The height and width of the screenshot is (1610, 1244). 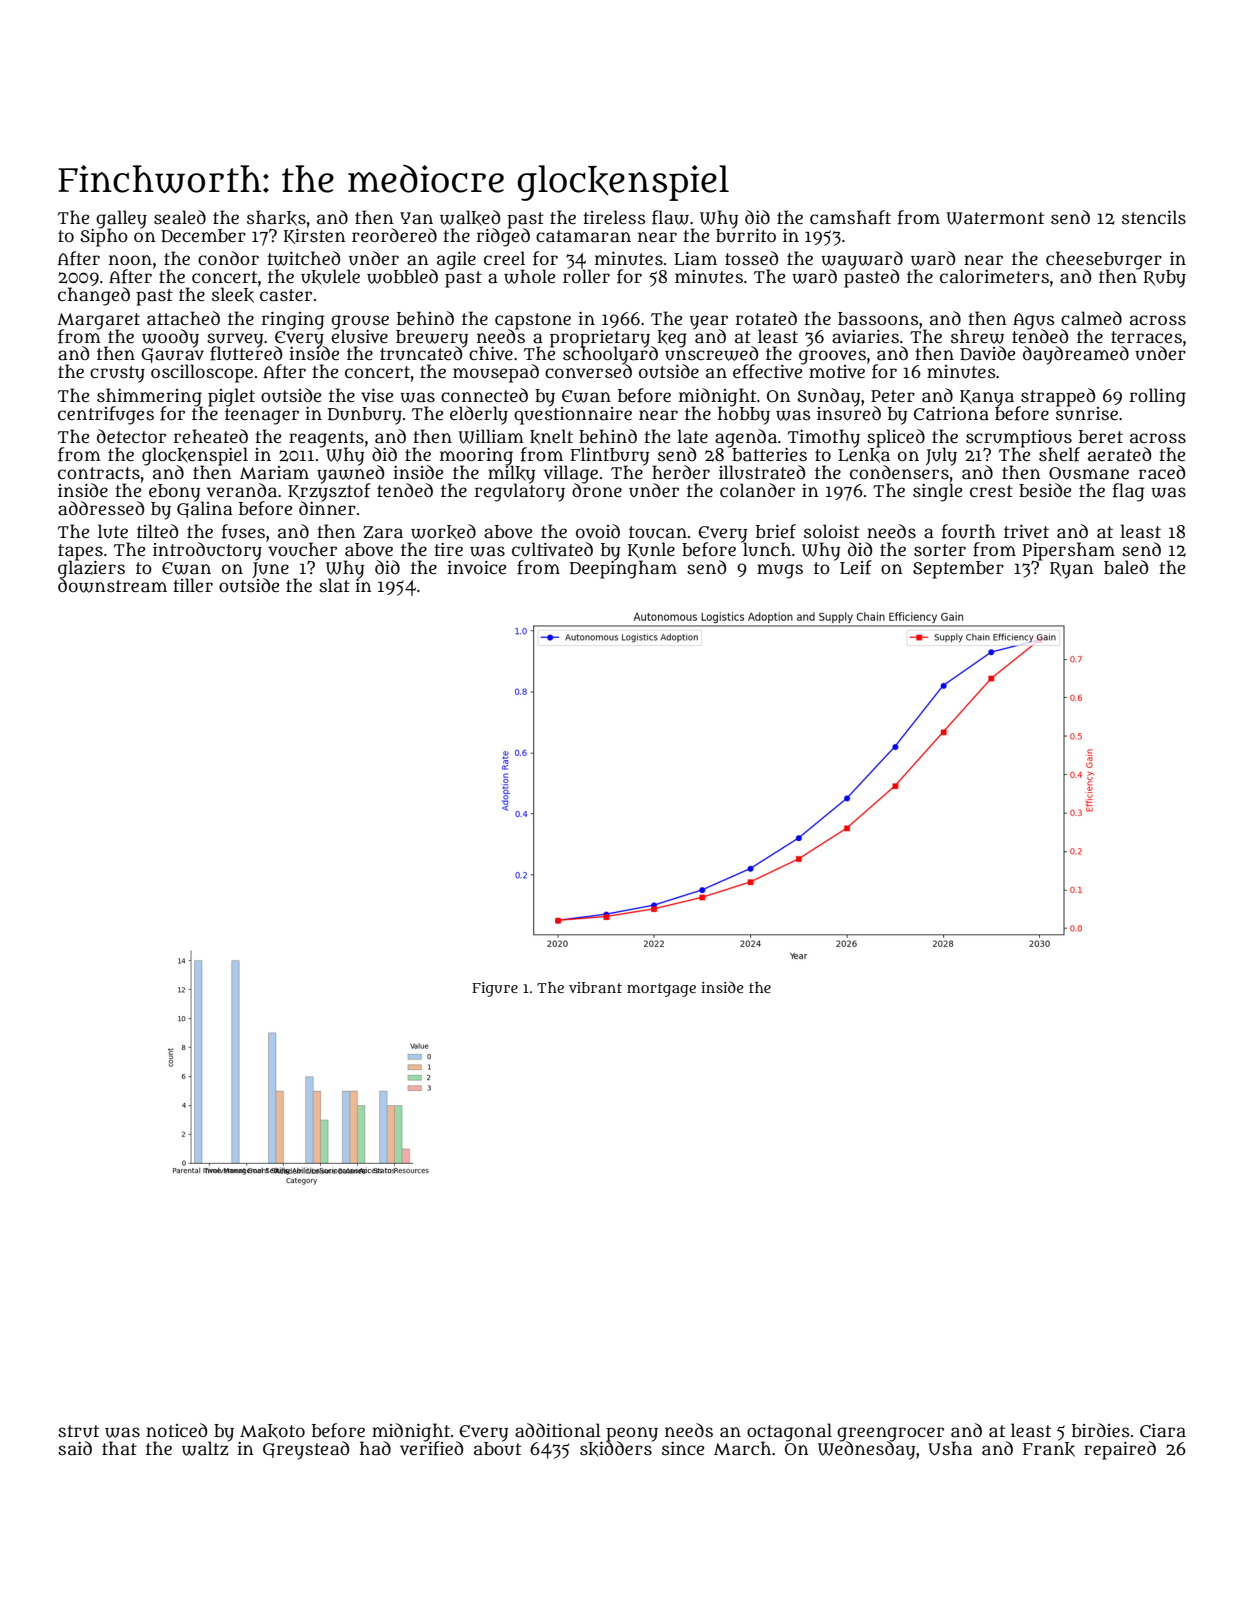 I want to click on batteries, so click(x=768, y=454).
